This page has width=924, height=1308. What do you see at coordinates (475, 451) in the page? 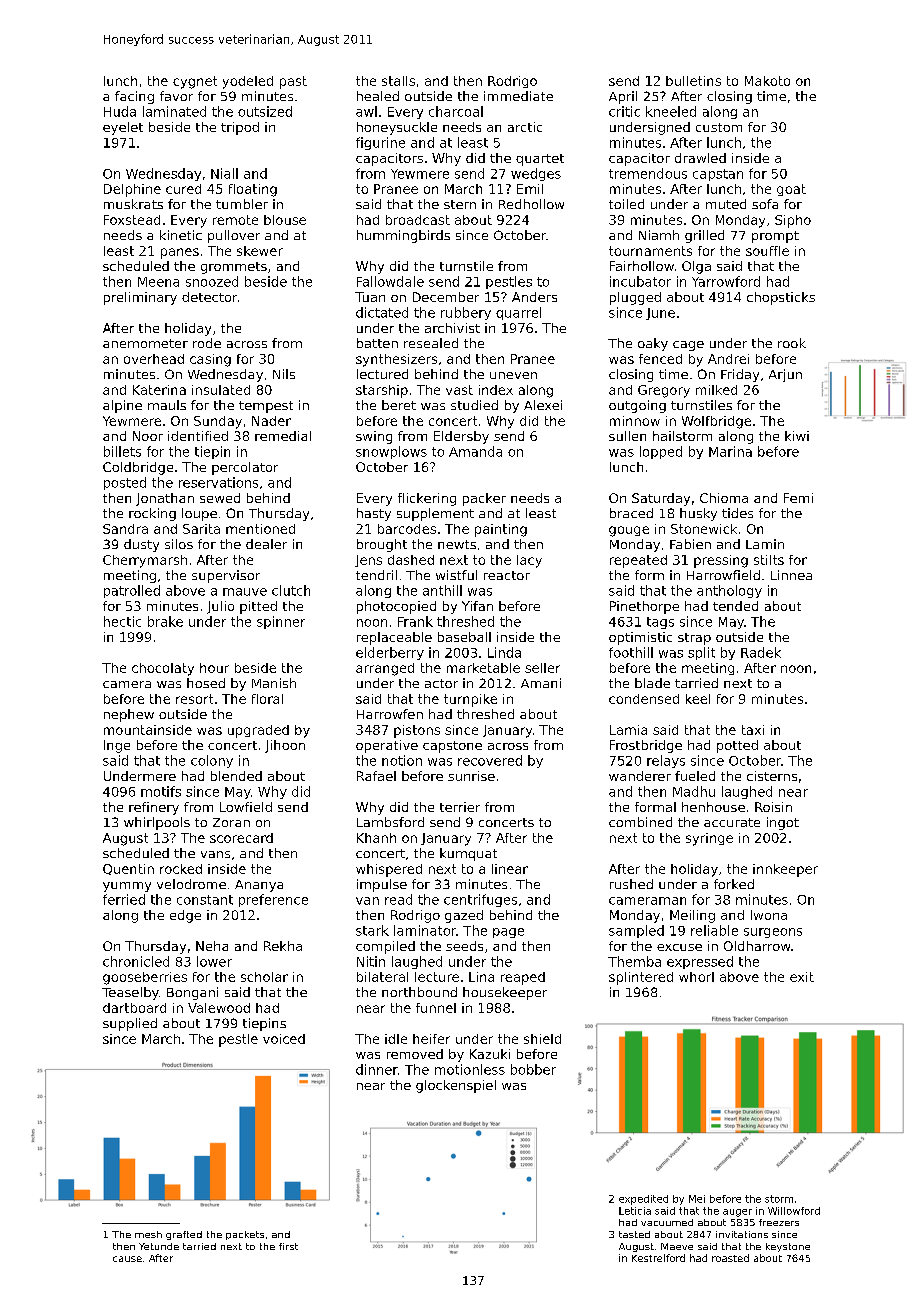
I see `Amanda` at bounding box center [475, 451].
